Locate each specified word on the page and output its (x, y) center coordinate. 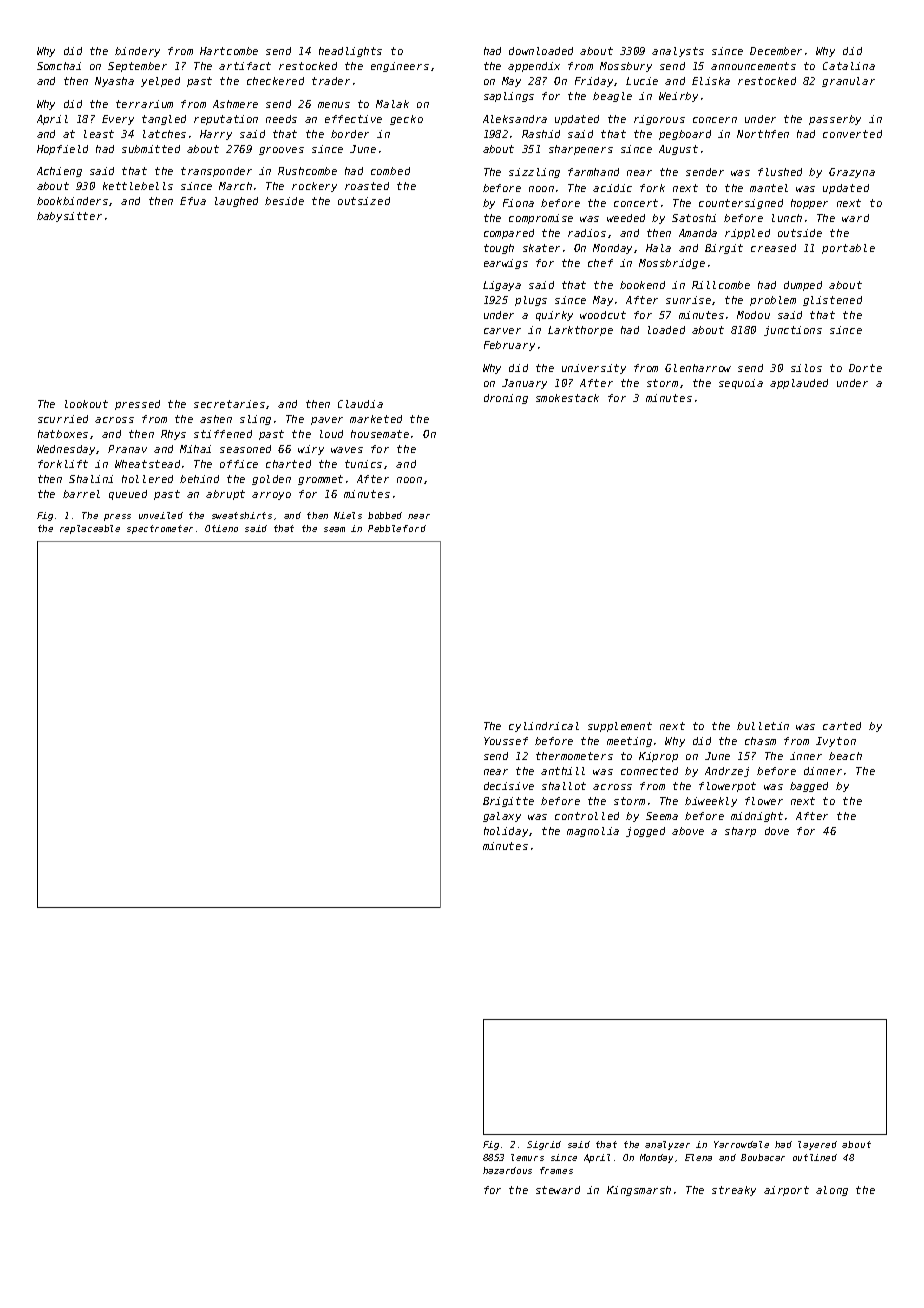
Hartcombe (229, 51)
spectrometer (160, 529)
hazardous (507, 1170)
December (776, 51)
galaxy (502, 817)
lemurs (527, 1157)
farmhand (593, 172)
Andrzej (727, 772)
